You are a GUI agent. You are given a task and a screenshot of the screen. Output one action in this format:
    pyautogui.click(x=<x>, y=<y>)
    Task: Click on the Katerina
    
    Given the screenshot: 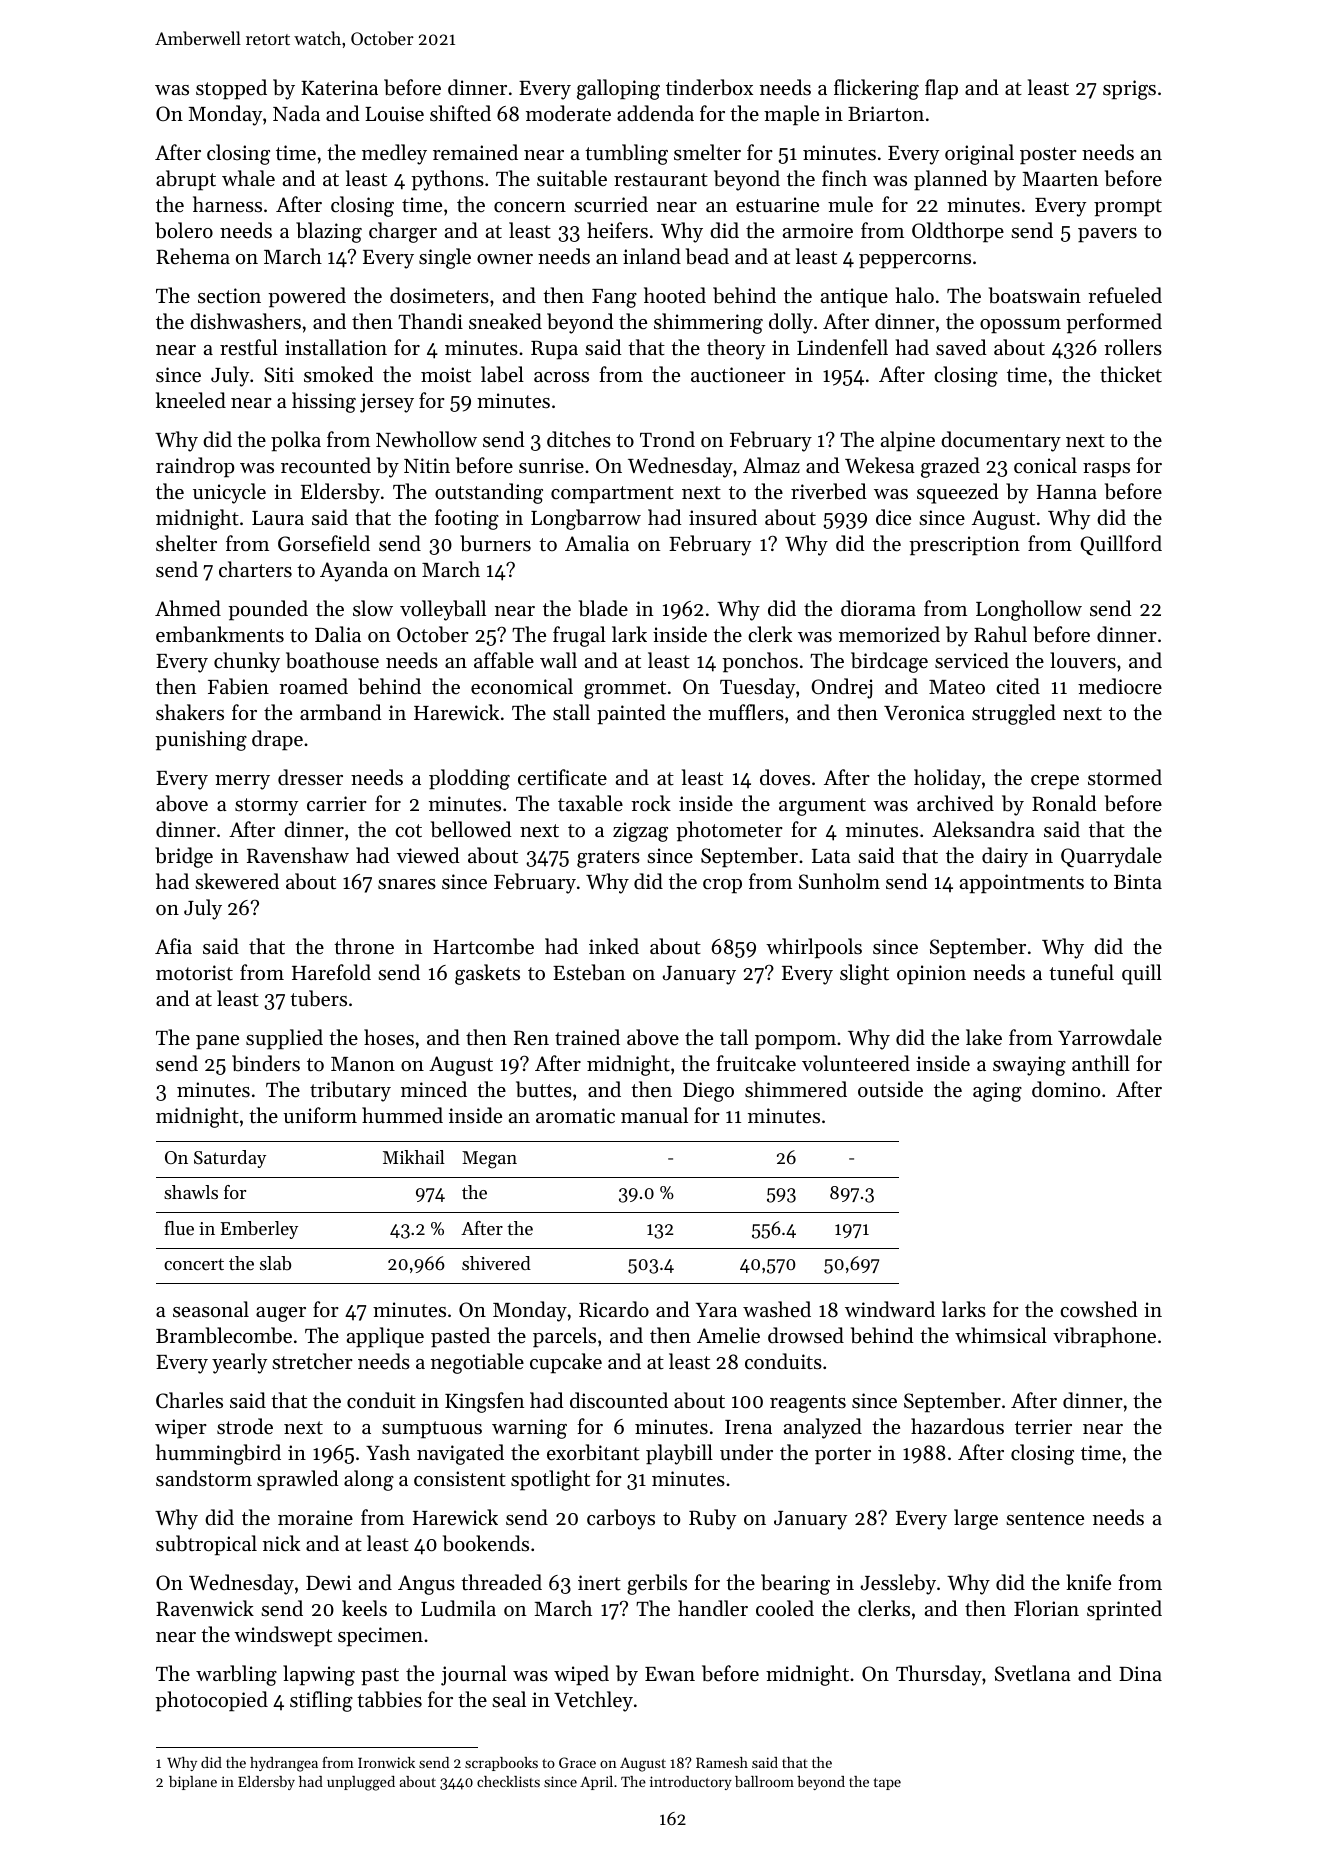 What is the action you would take?
    pyautogui.click(x=339, y=88)
